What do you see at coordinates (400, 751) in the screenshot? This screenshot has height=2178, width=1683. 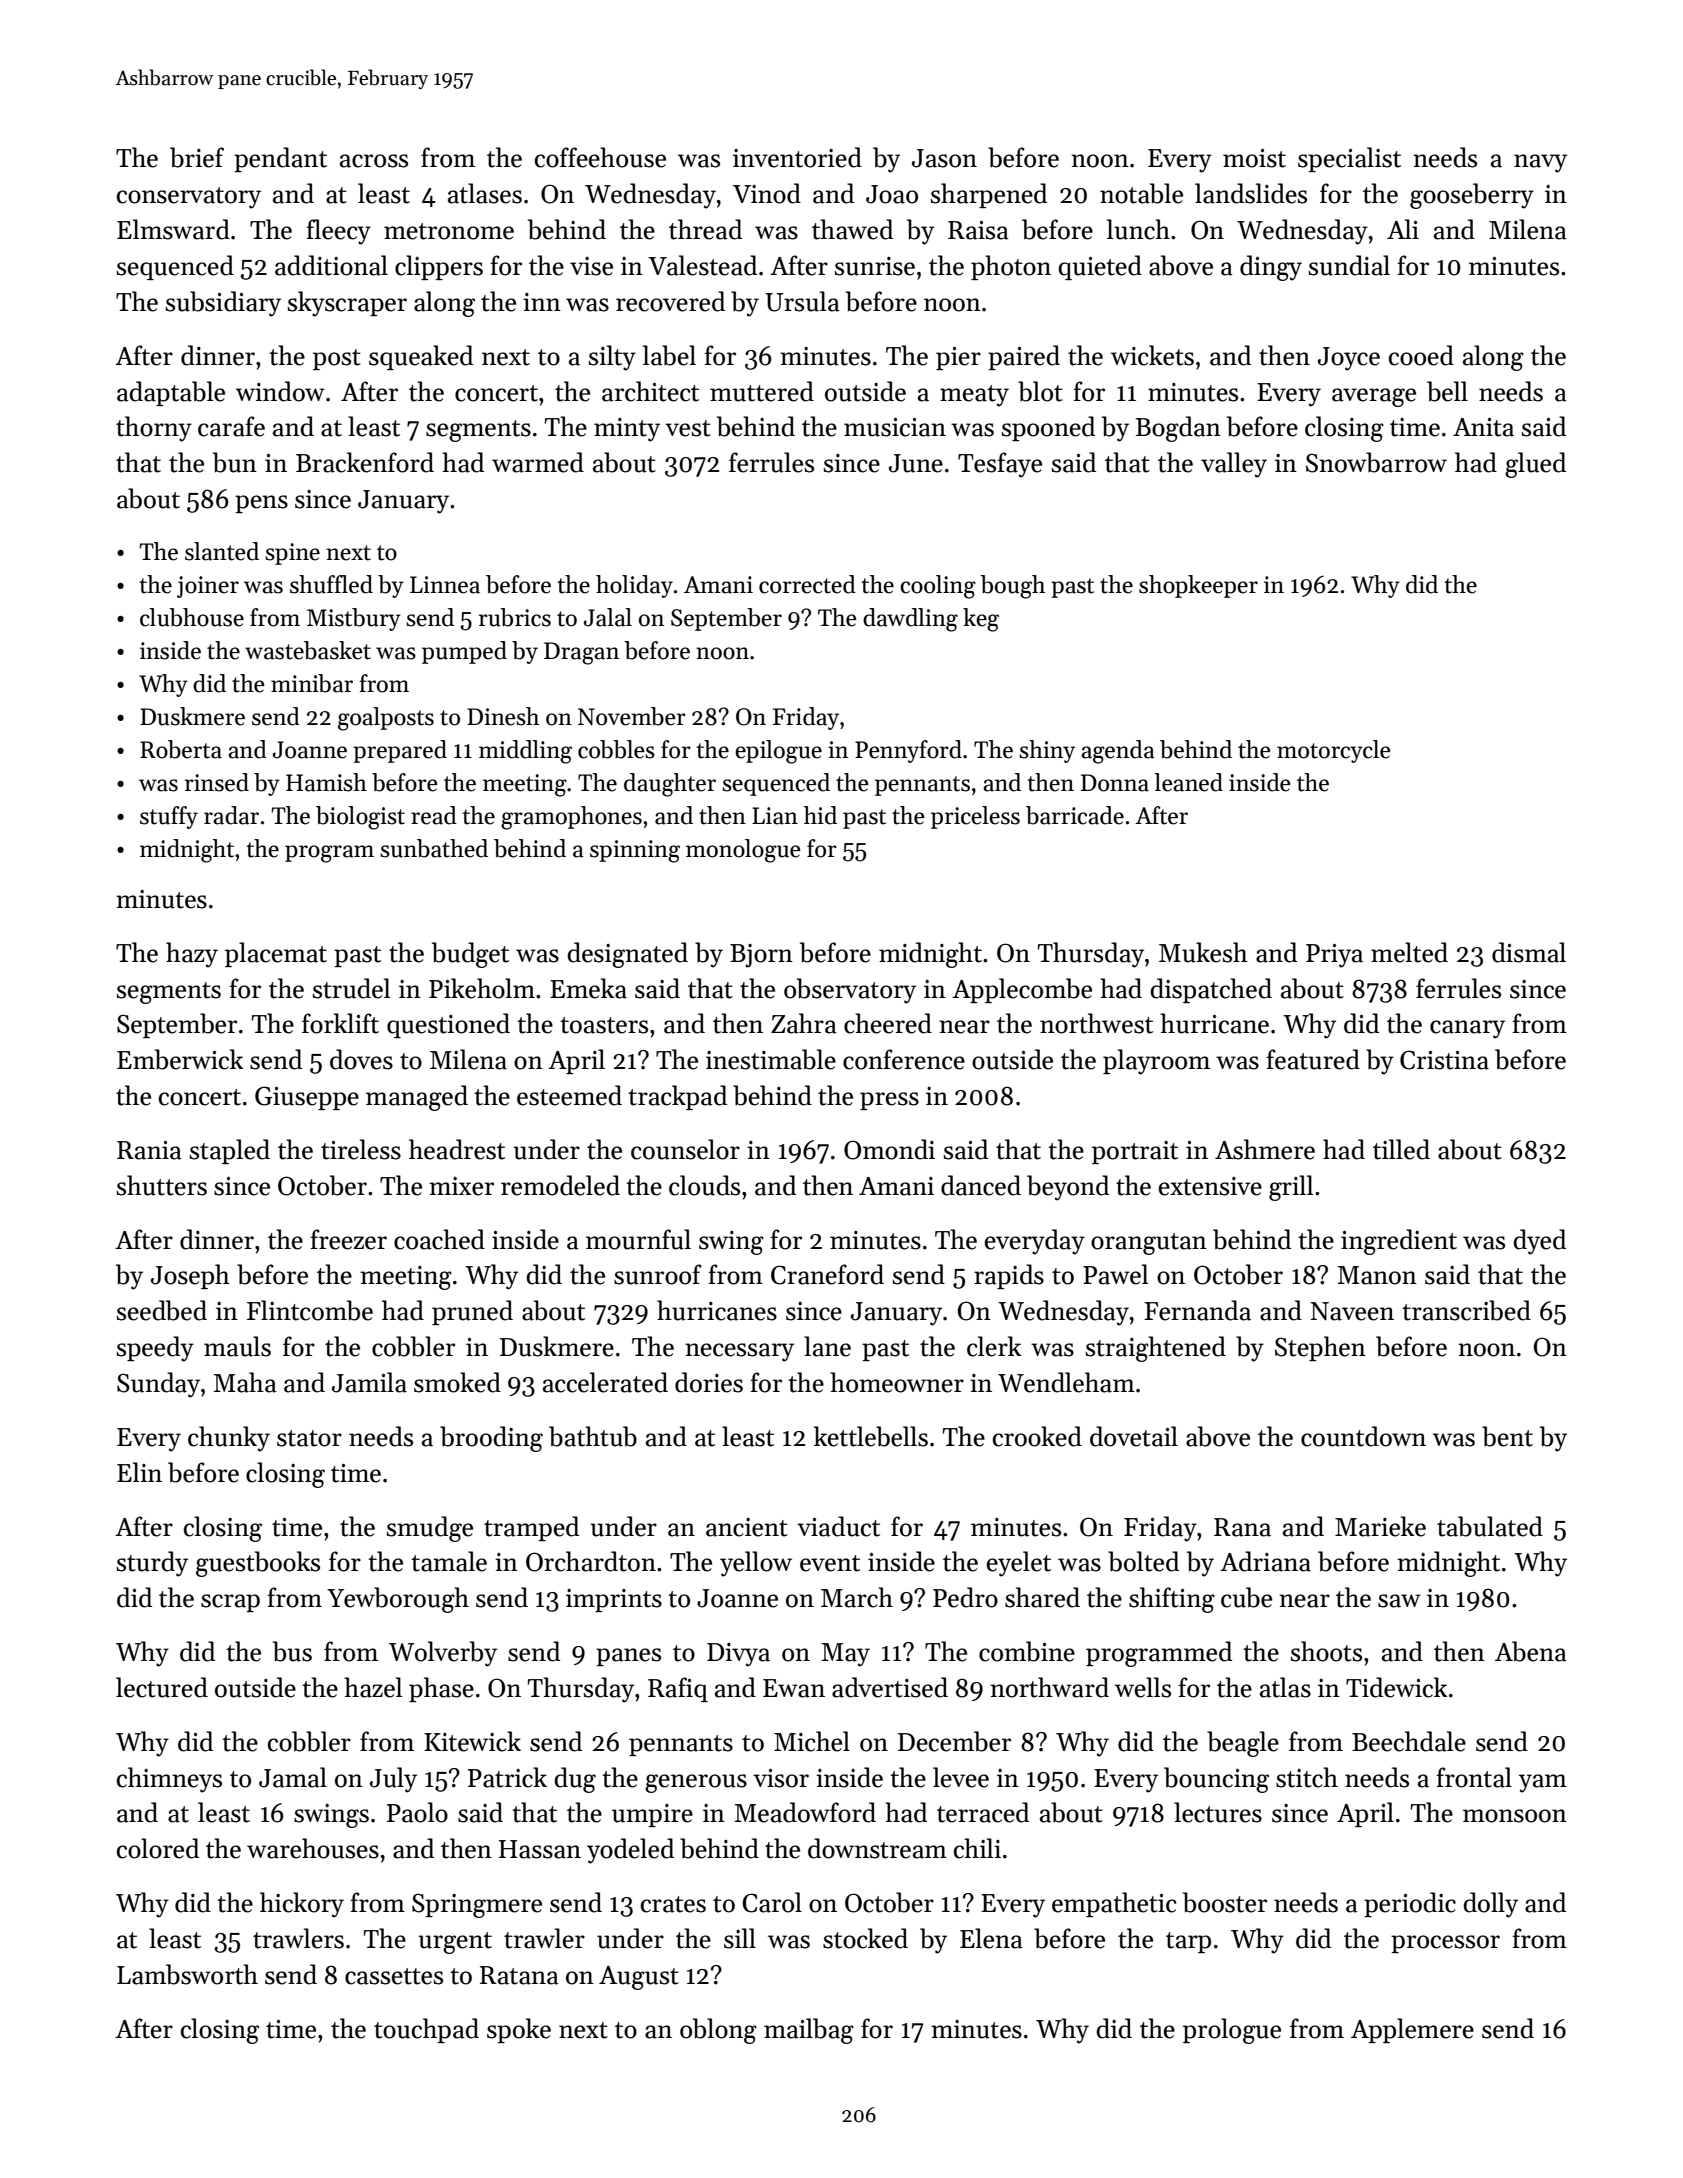 I see `prepared` at bounding box center [400, 751].
